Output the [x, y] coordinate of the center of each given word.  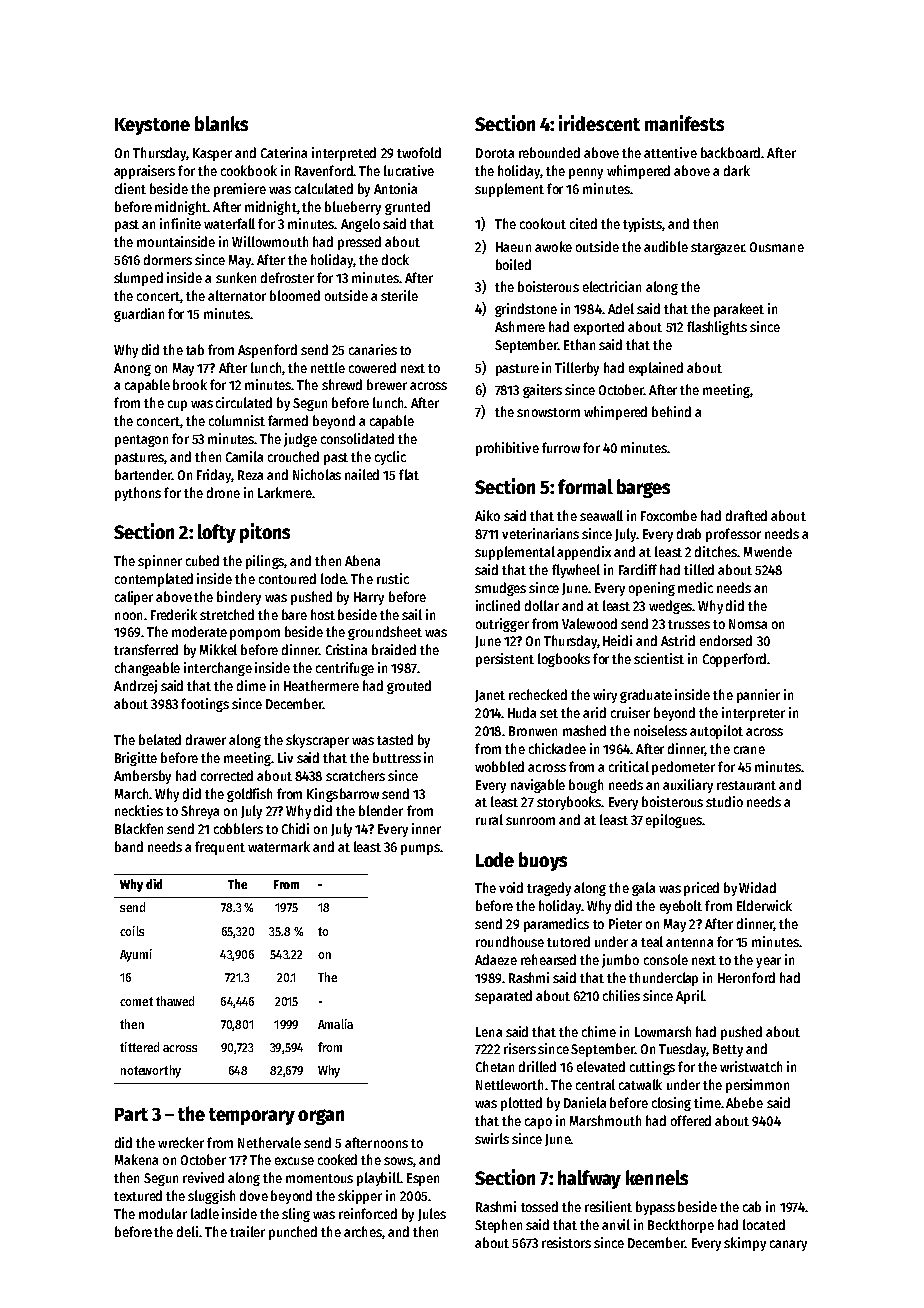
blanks [221, 123]
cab [752, 1206]
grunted [407, 208]
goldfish [249, 795]
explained [656, 369]
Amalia [335, 1024]
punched [293, 1233]
